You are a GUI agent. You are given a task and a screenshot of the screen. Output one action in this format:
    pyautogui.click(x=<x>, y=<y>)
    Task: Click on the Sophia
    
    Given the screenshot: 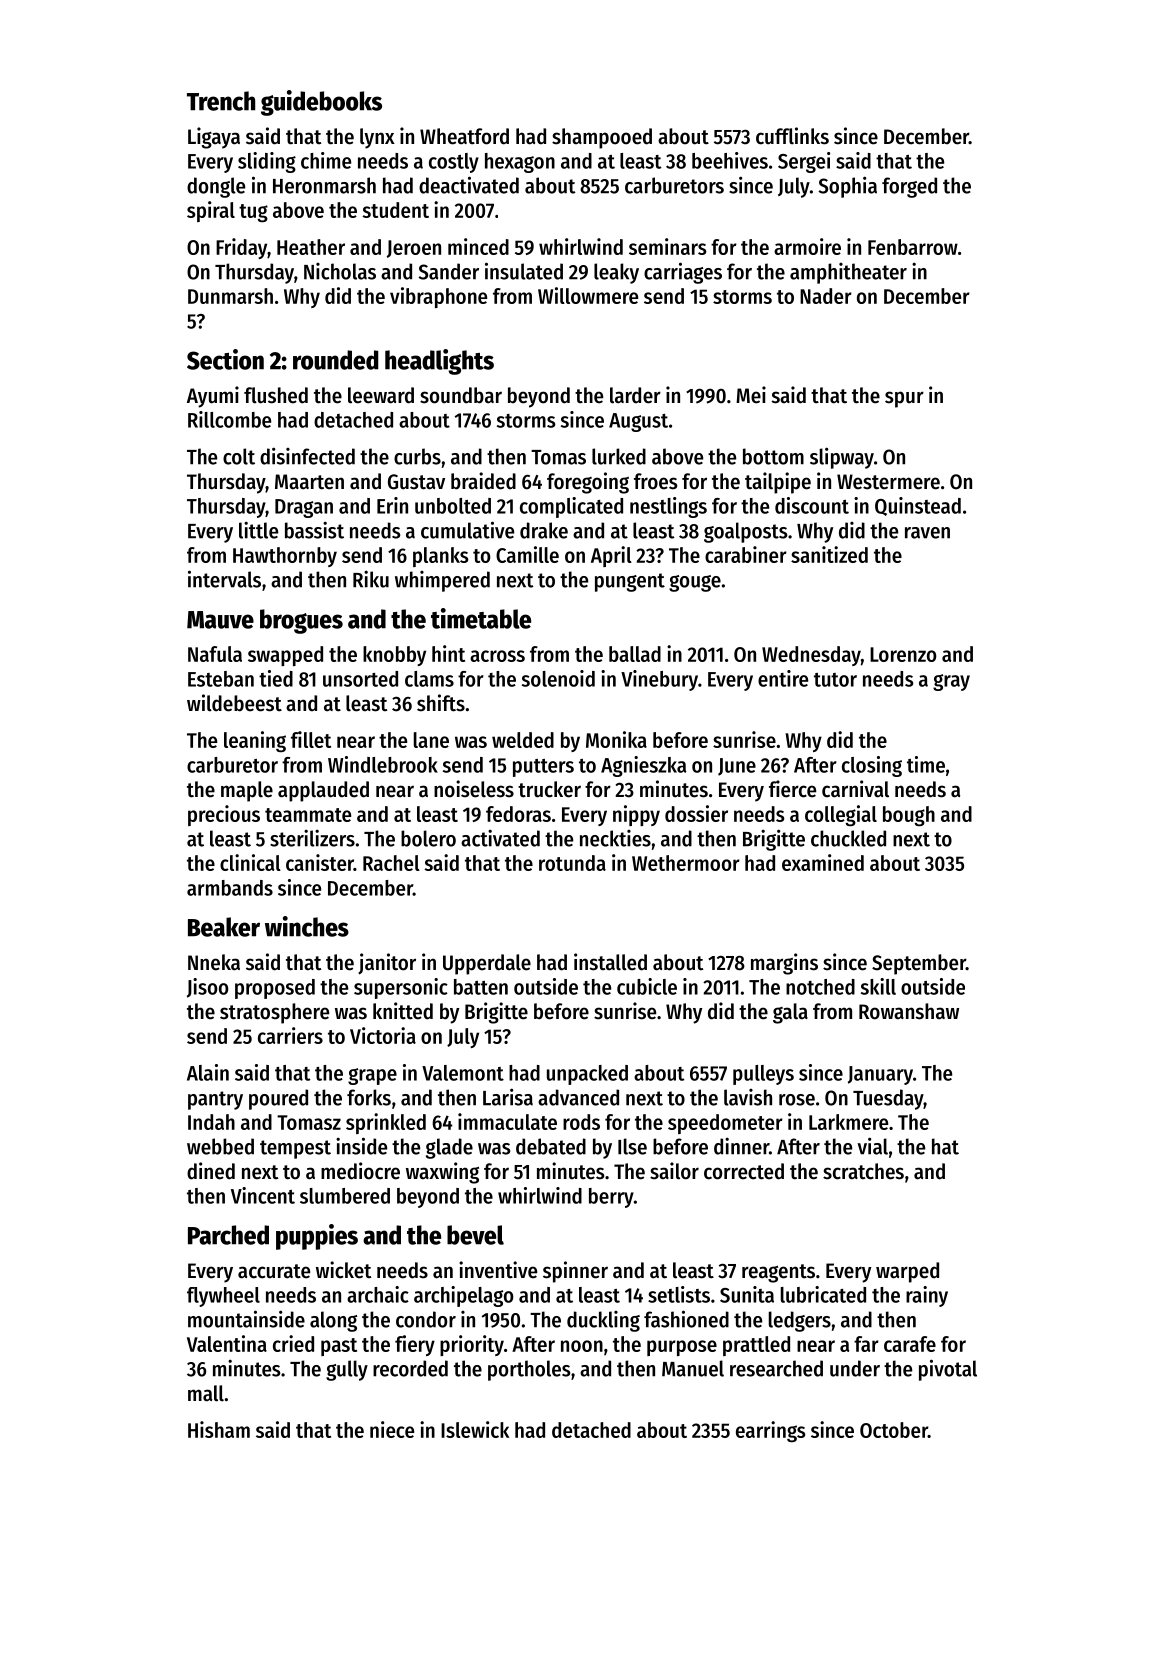 What is the action you would take?
    pyautogui.click(x=847, y=187)
